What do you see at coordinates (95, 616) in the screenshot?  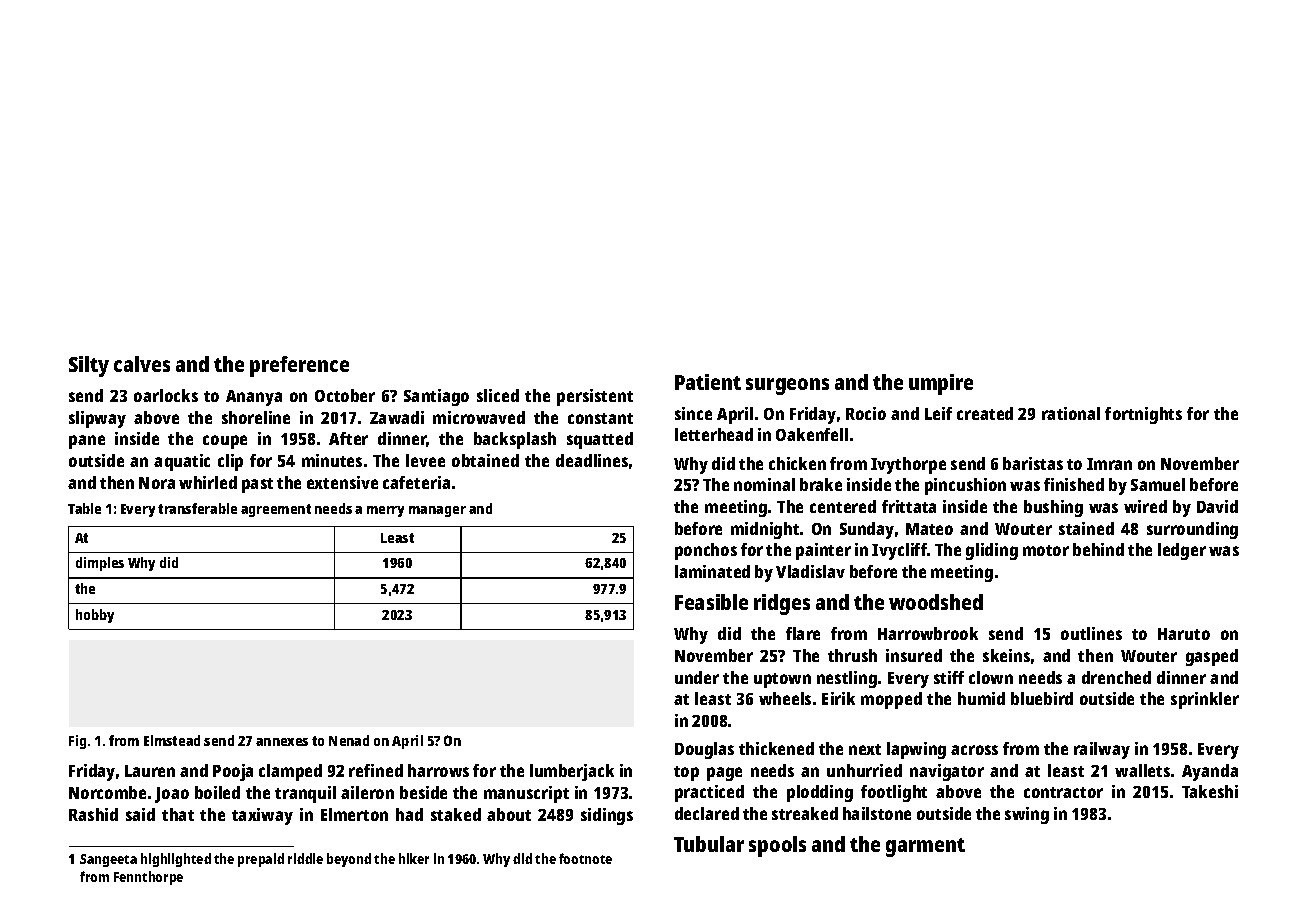 I see `hobby` at bounding box center [95, 616].
